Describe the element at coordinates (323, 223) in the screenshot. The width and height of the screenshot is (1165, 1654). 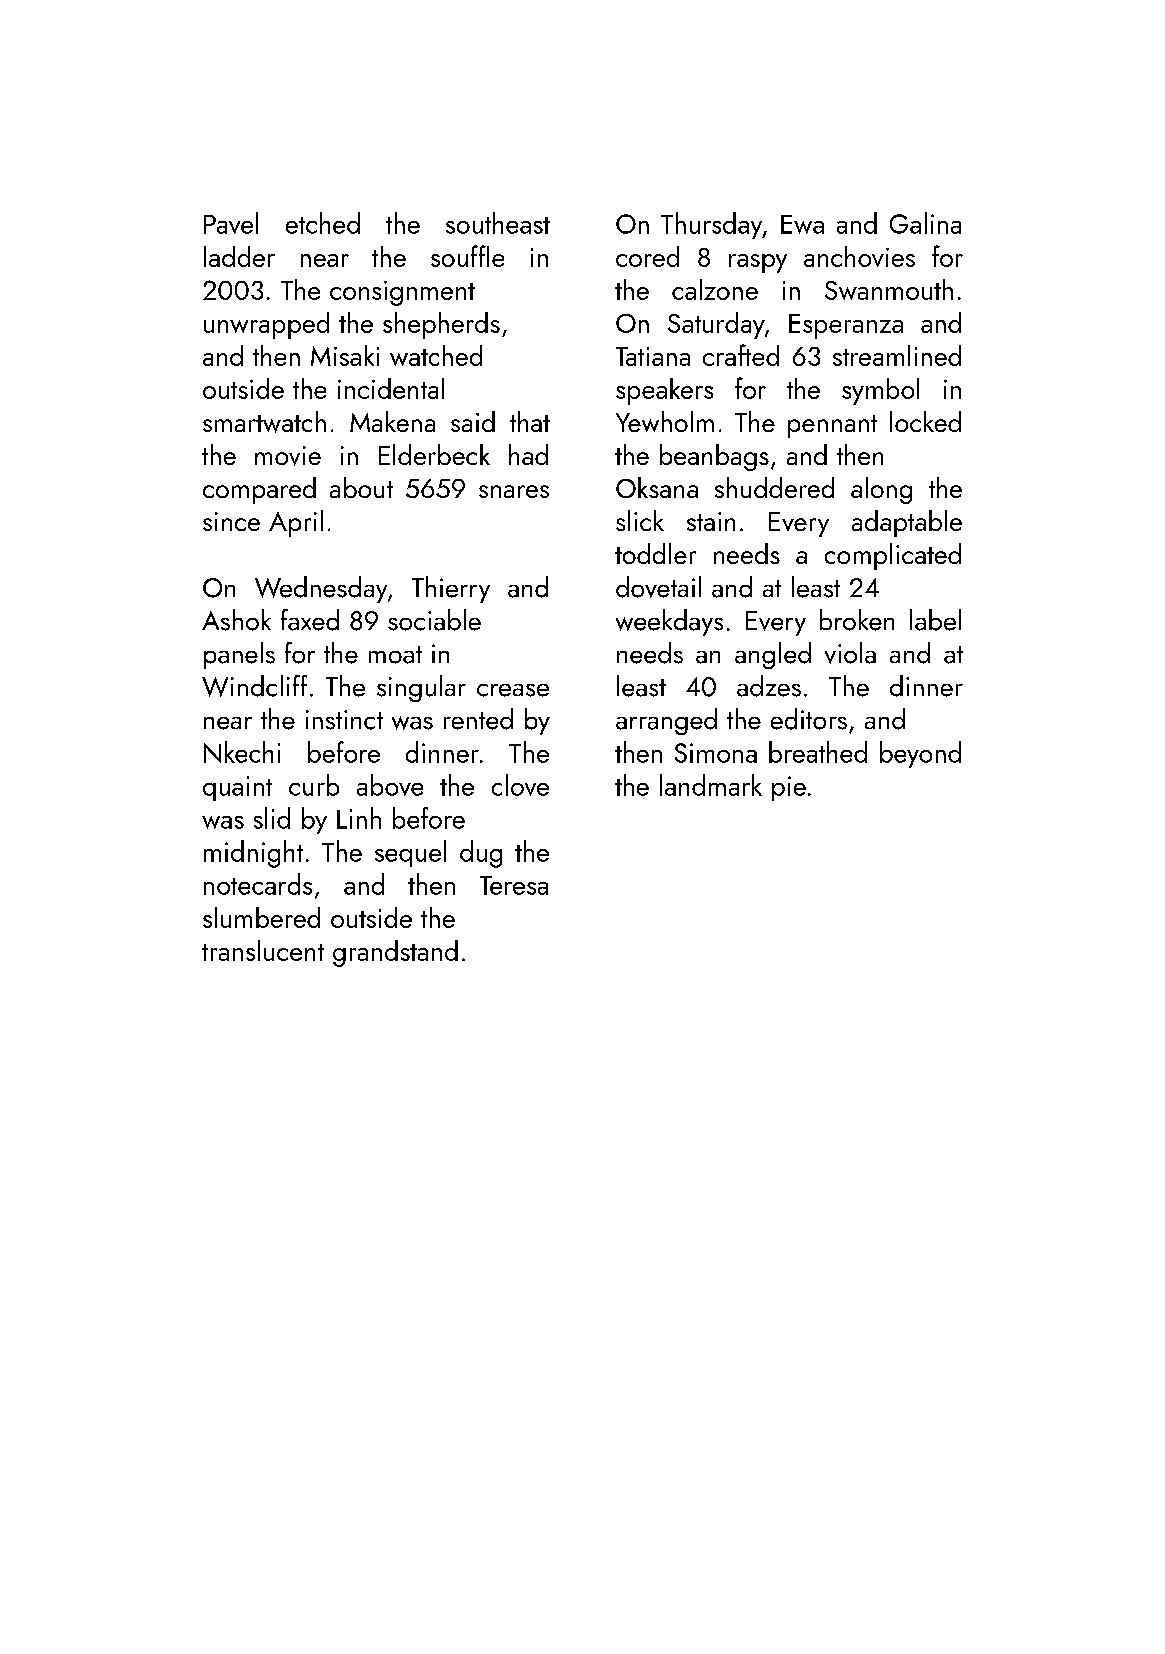
I see `etched` at that location.
